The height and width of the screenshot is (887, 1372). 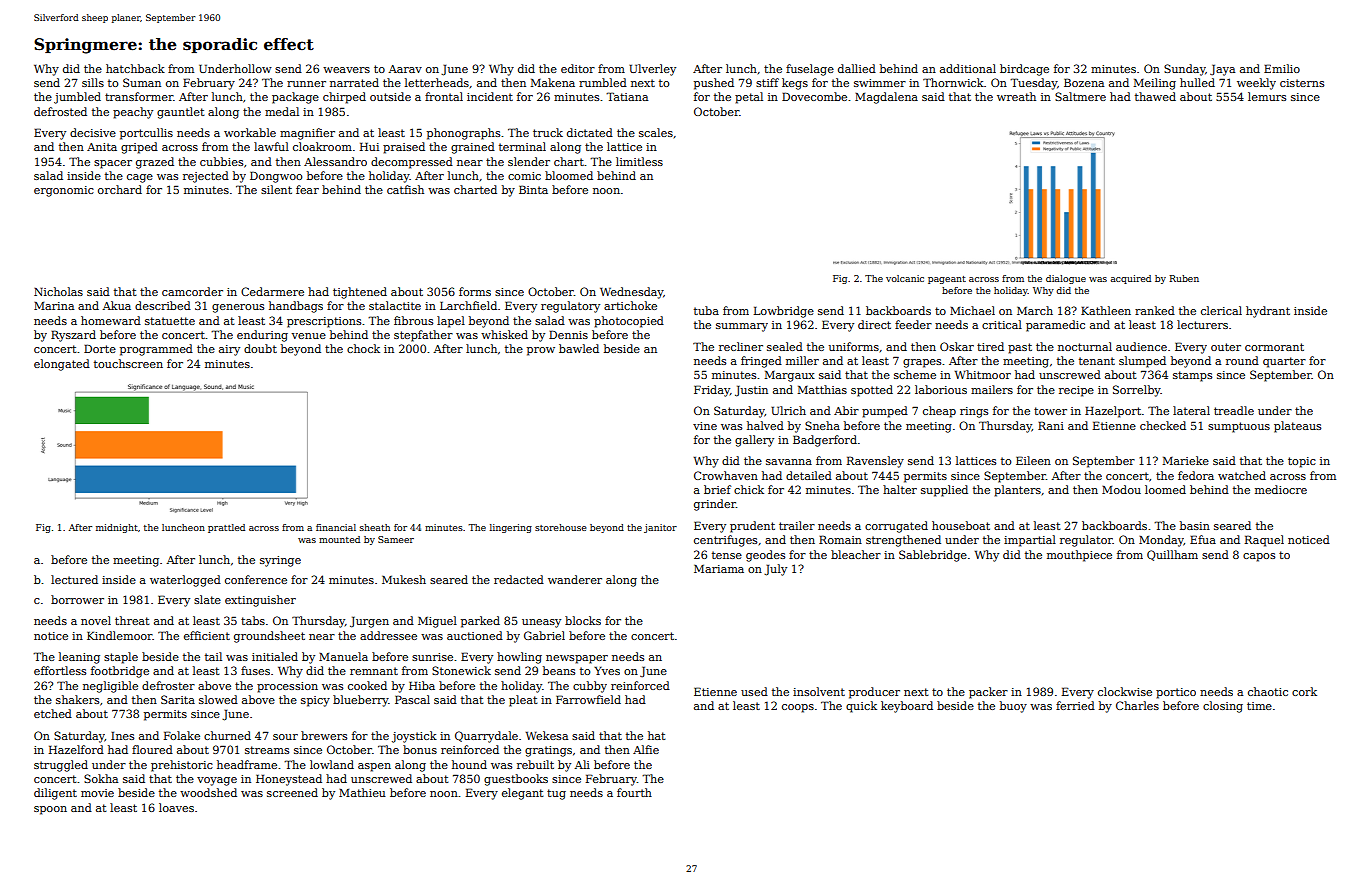 I want to click on swimmer, so click(x=880, y=83).
